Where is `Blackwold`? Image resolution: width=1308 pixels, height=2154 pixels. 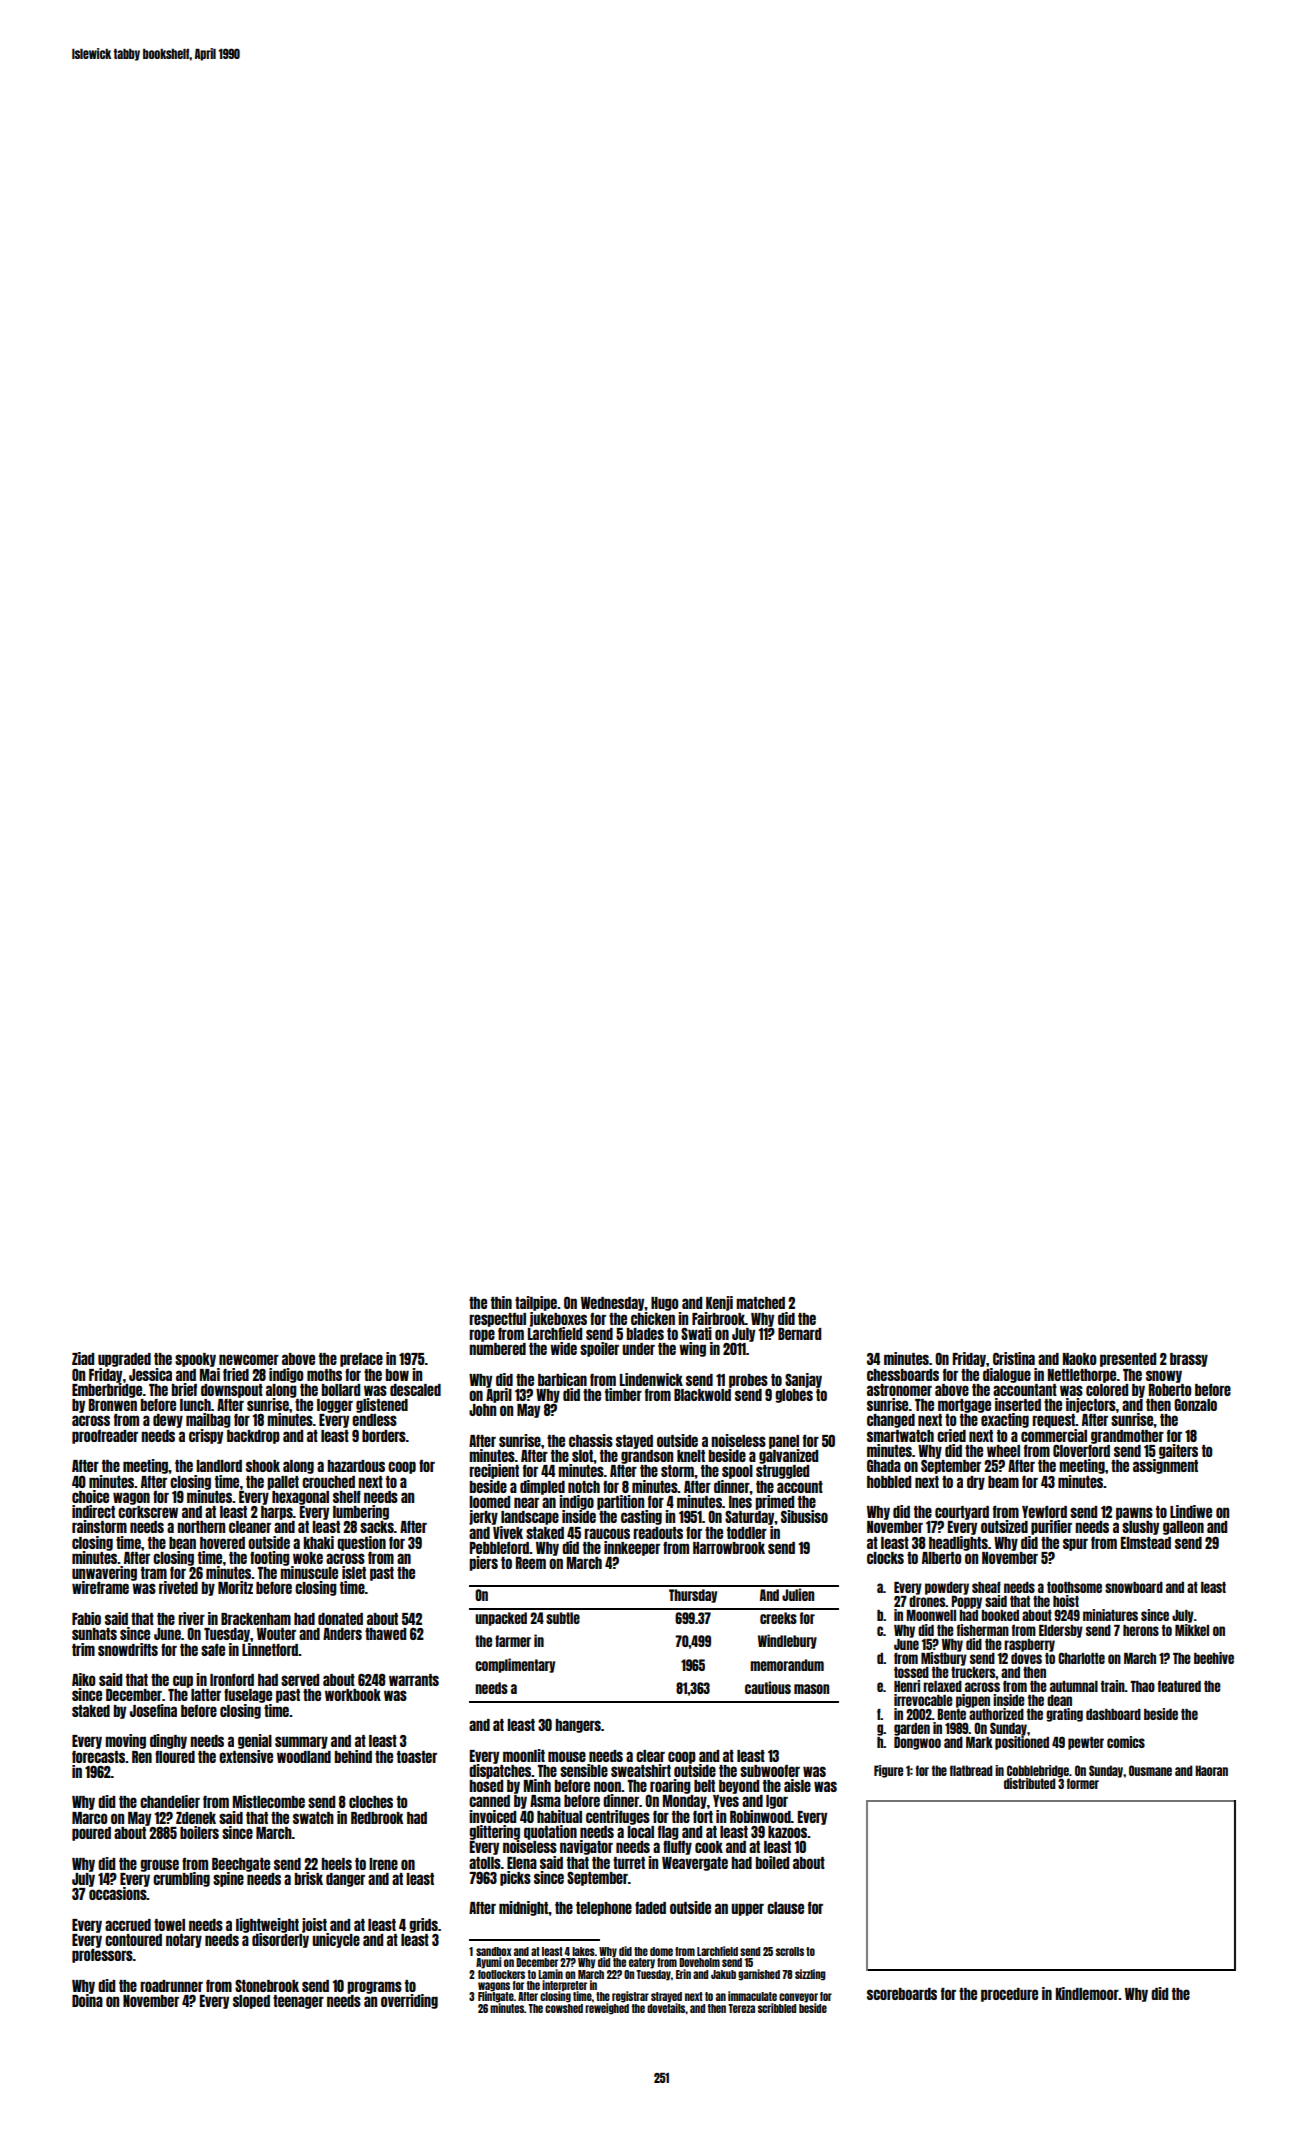 Blackwold is located at coordinates (702, 1395).
